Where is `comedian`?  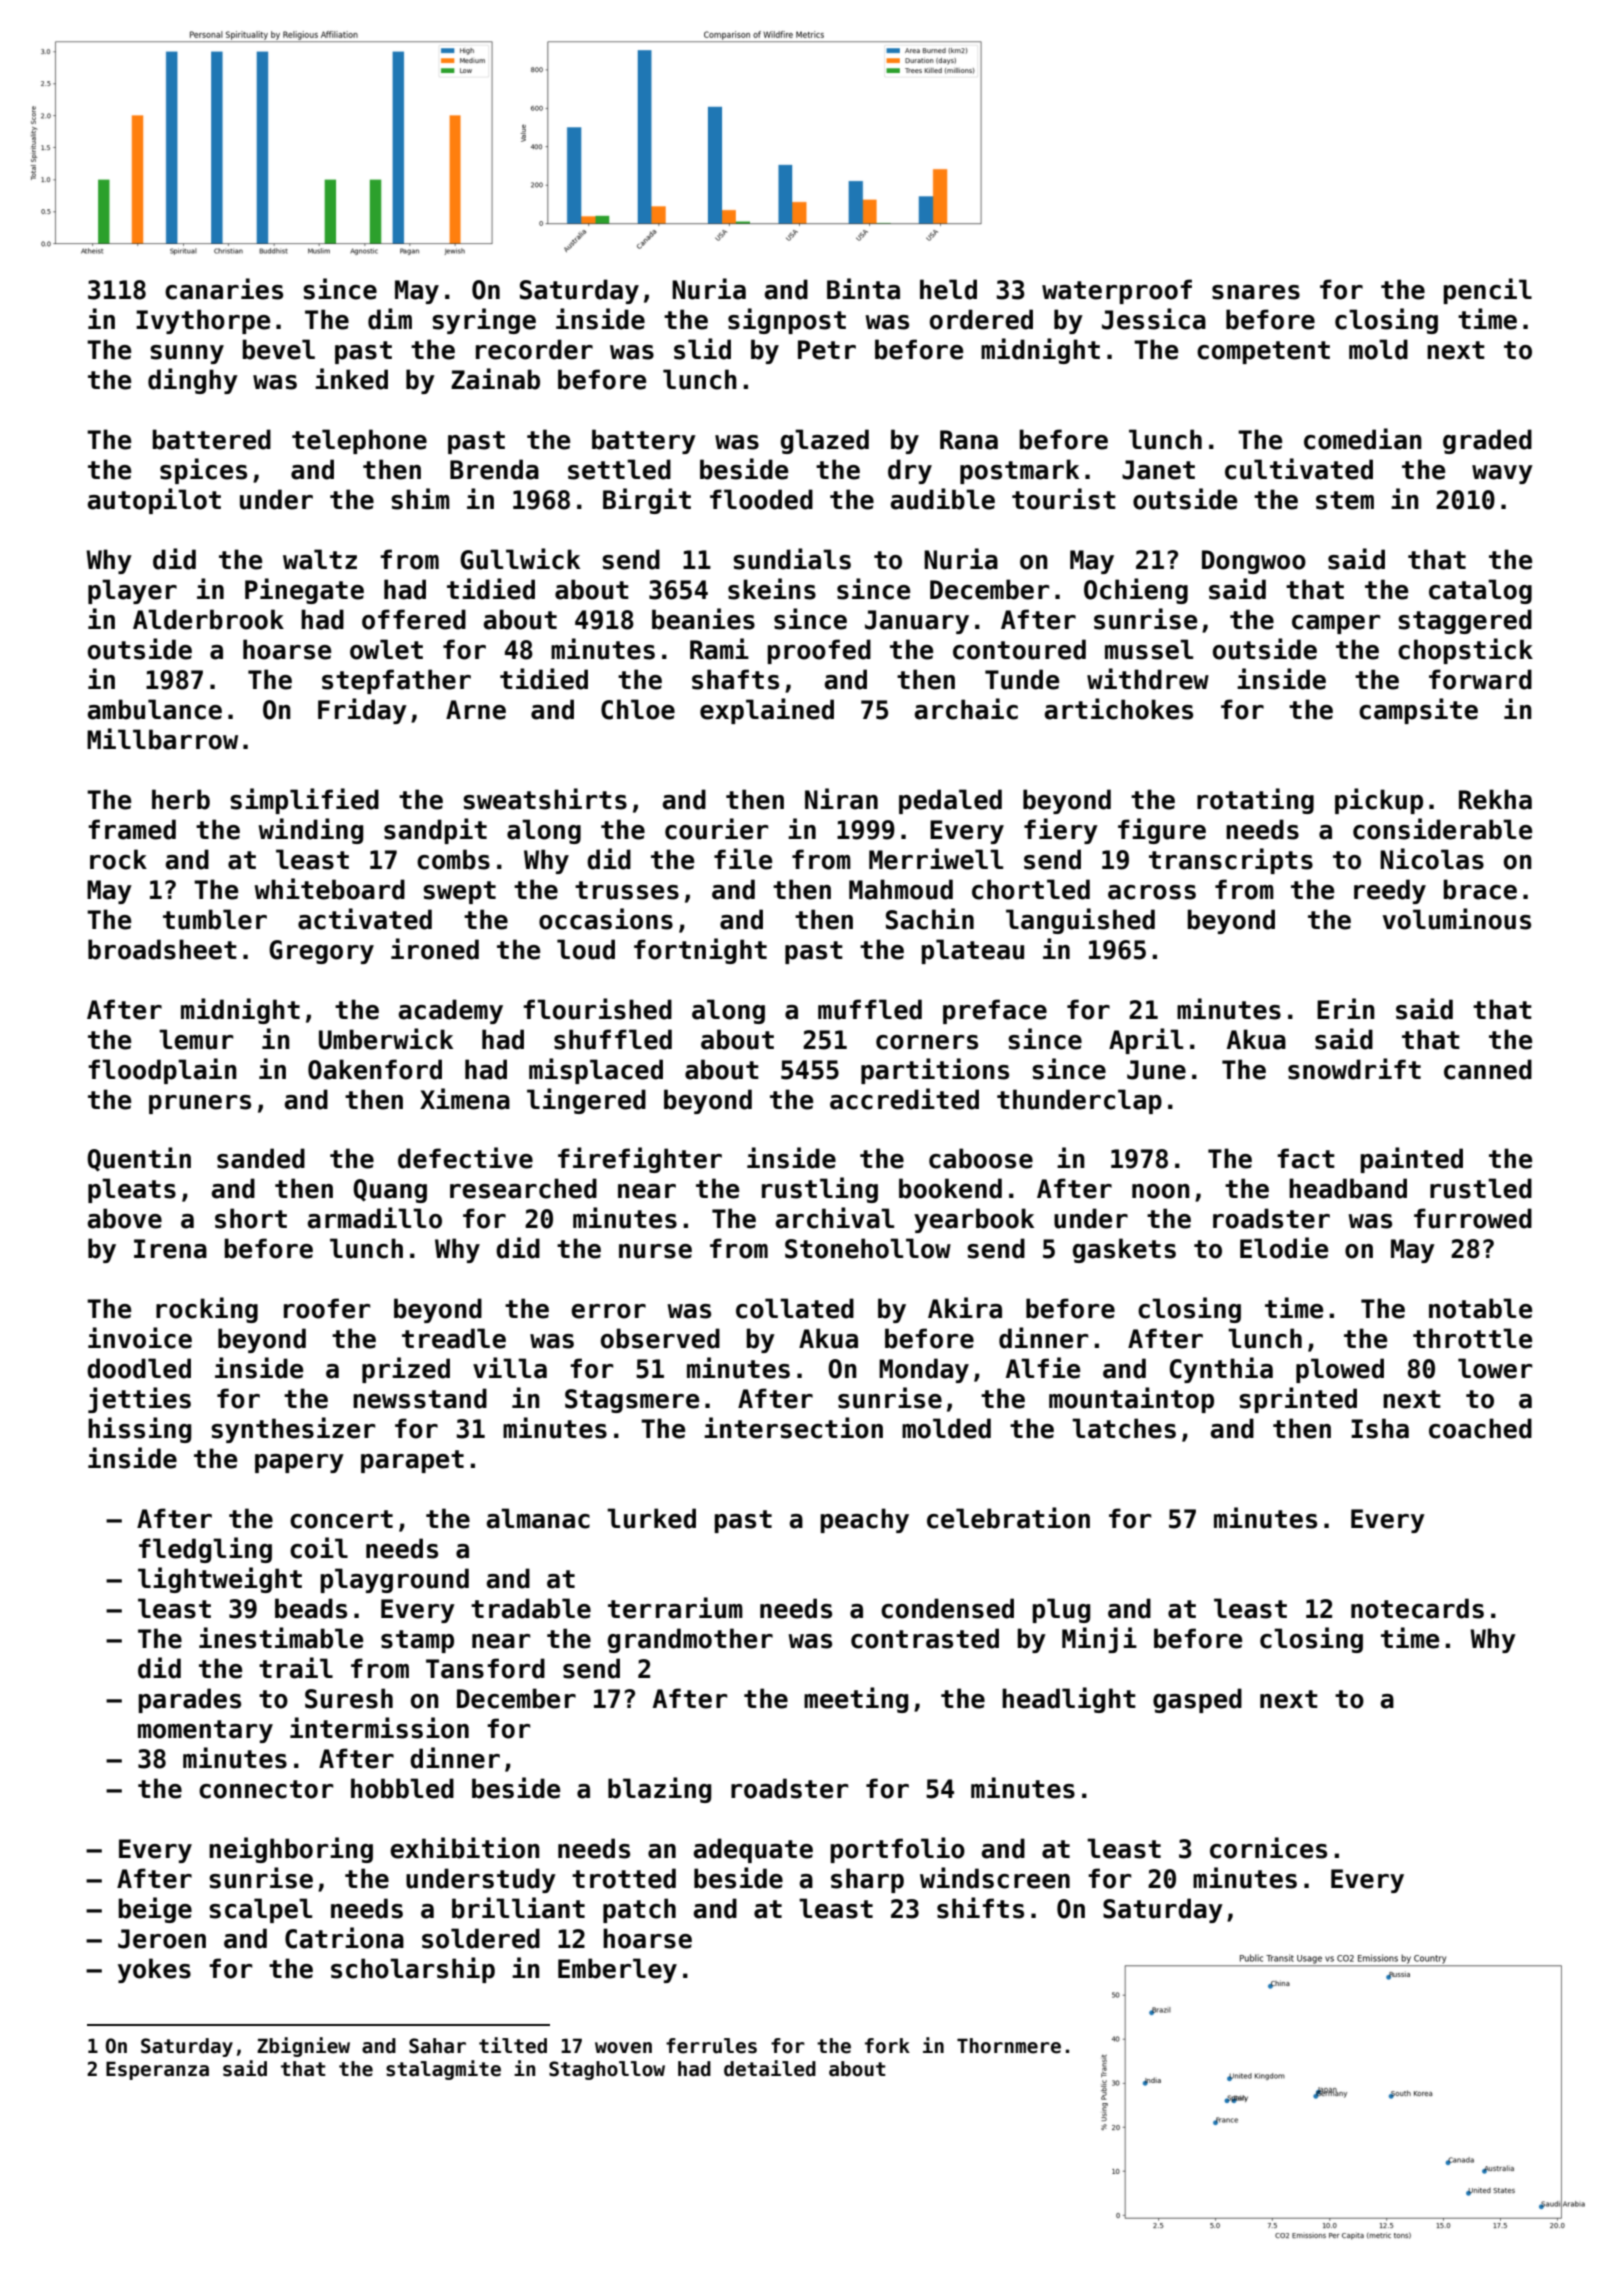
comedian is located at coordinates (1363, 439).
